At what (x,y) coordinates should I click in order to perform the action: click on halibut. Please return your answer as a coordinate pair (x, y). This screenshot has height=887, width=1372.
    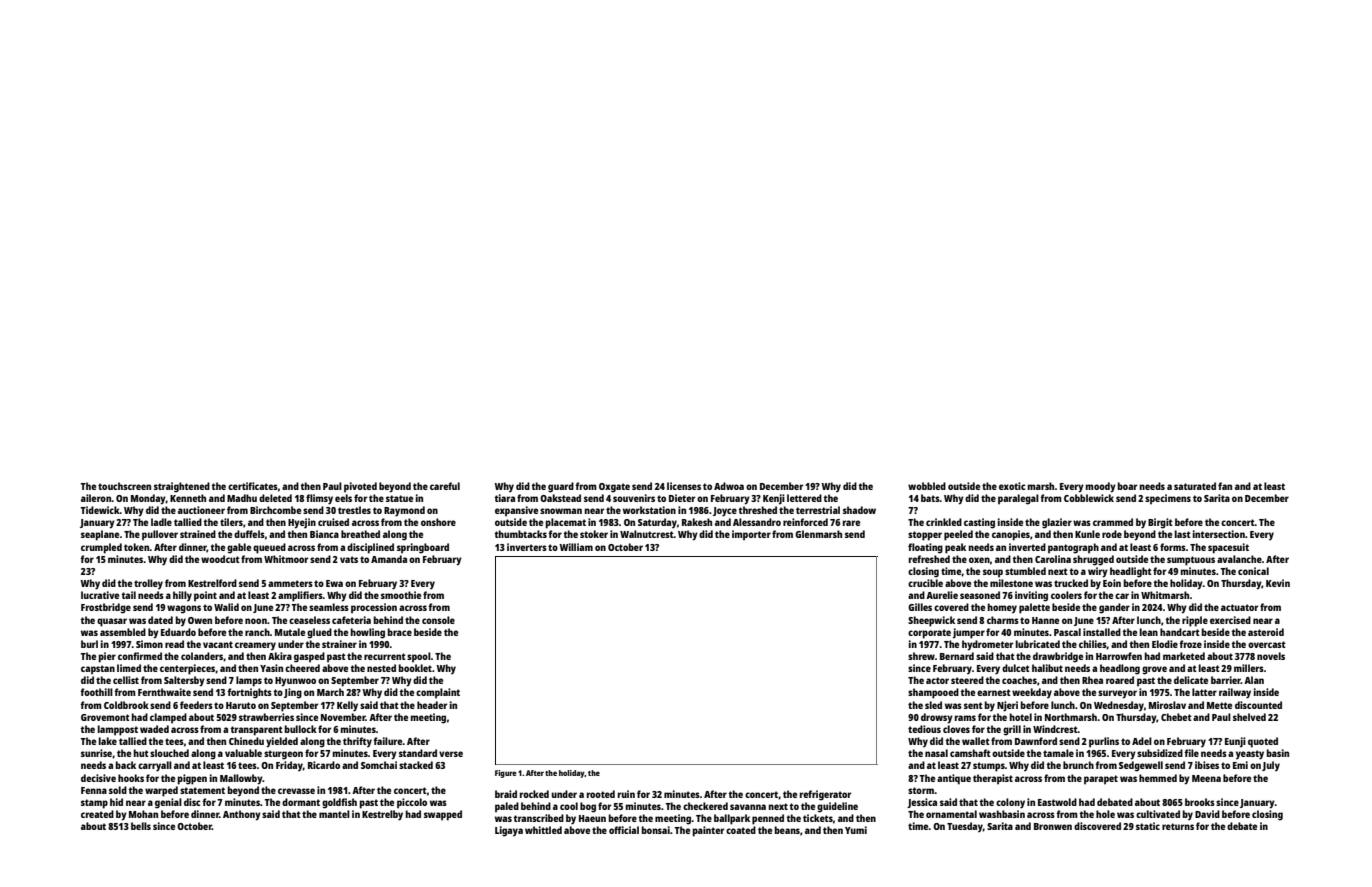
    Looking at the image, I should click on (1047, 668).
